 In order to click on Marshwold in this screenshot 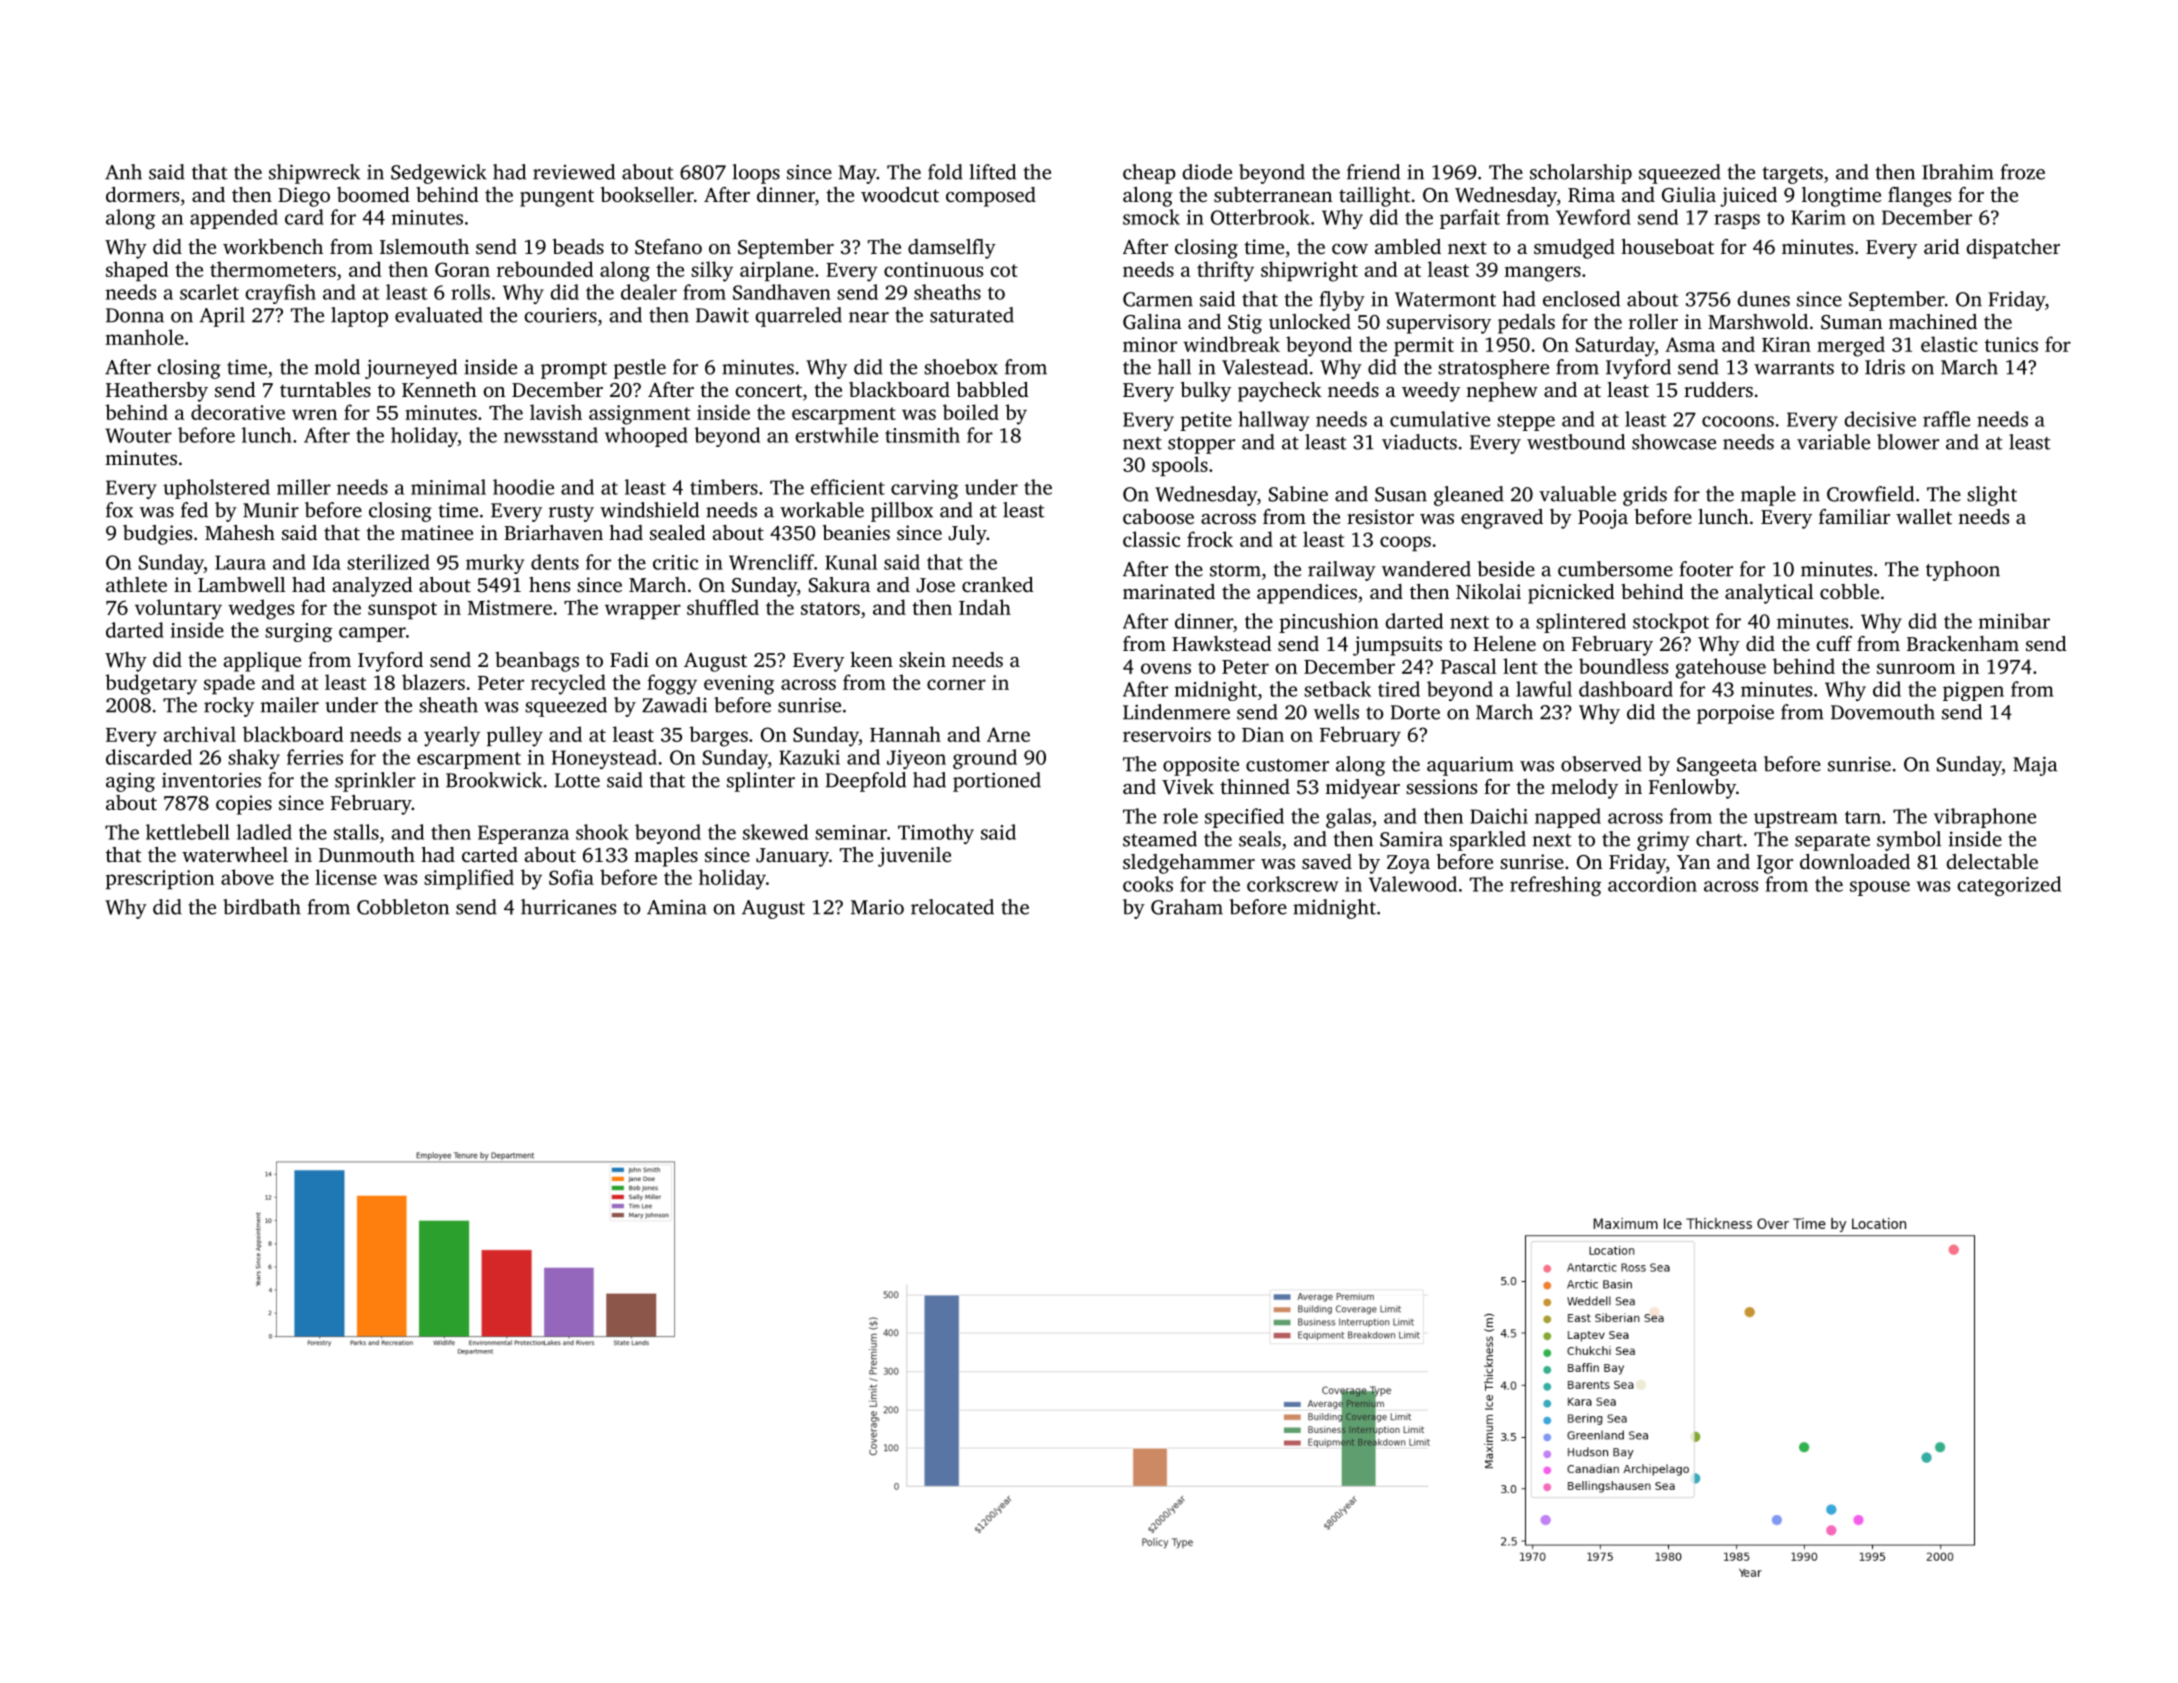, I will do `click(1758, 321)`.
